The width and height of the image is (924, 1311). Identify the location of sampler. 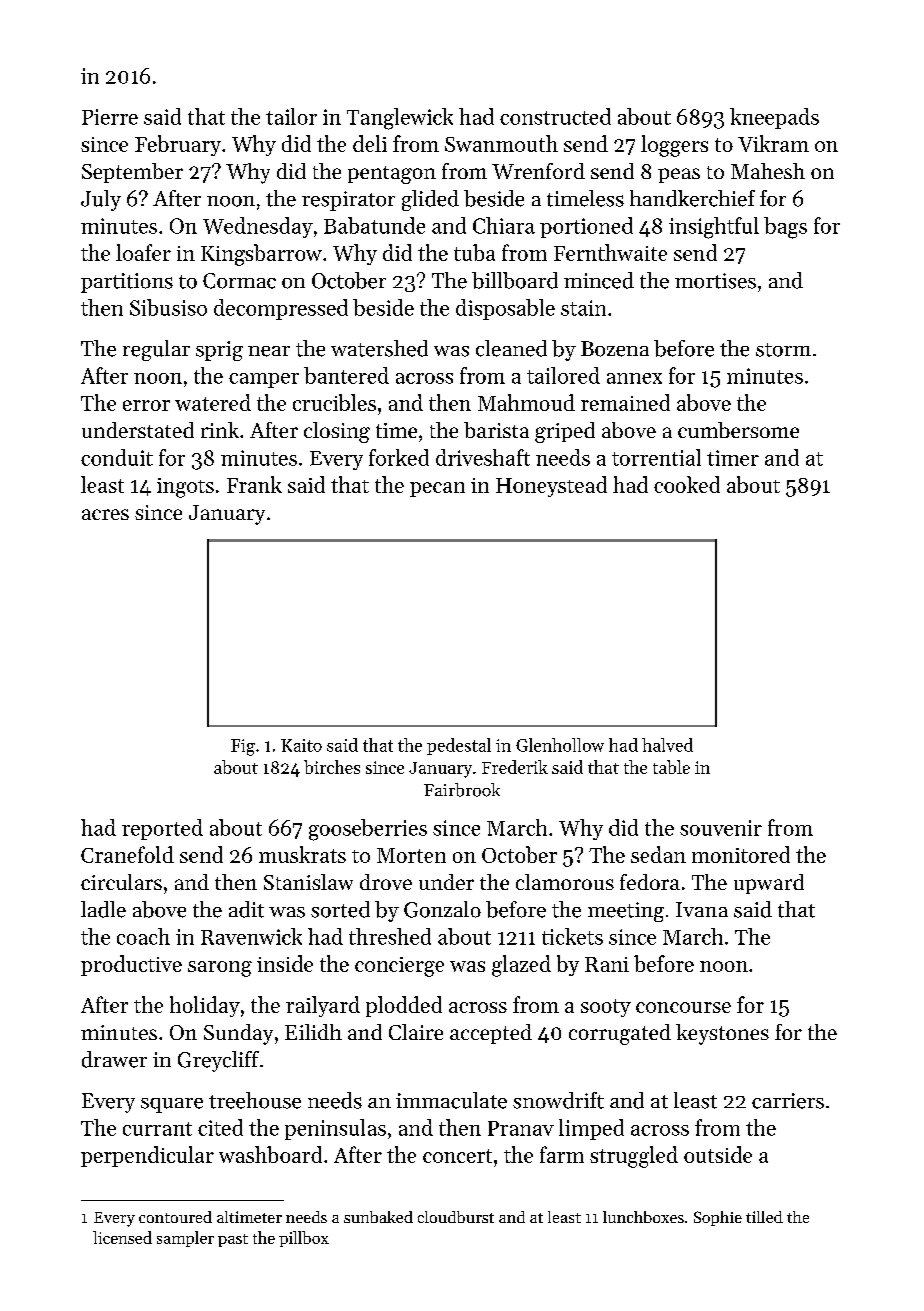
(185, 1239).
